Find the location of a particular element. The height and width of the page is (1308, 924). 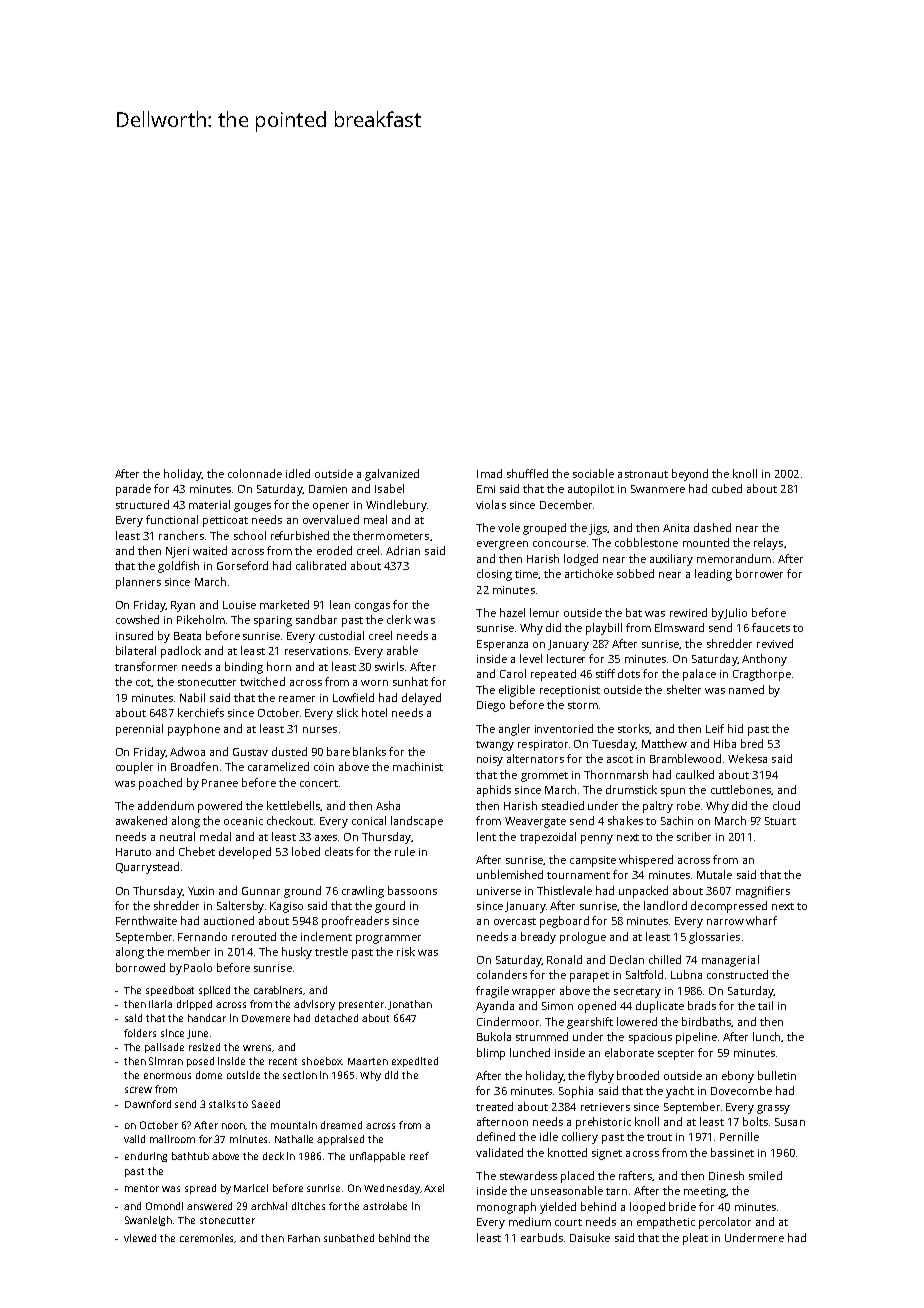

sociable is located at coordinates (593, 473).
